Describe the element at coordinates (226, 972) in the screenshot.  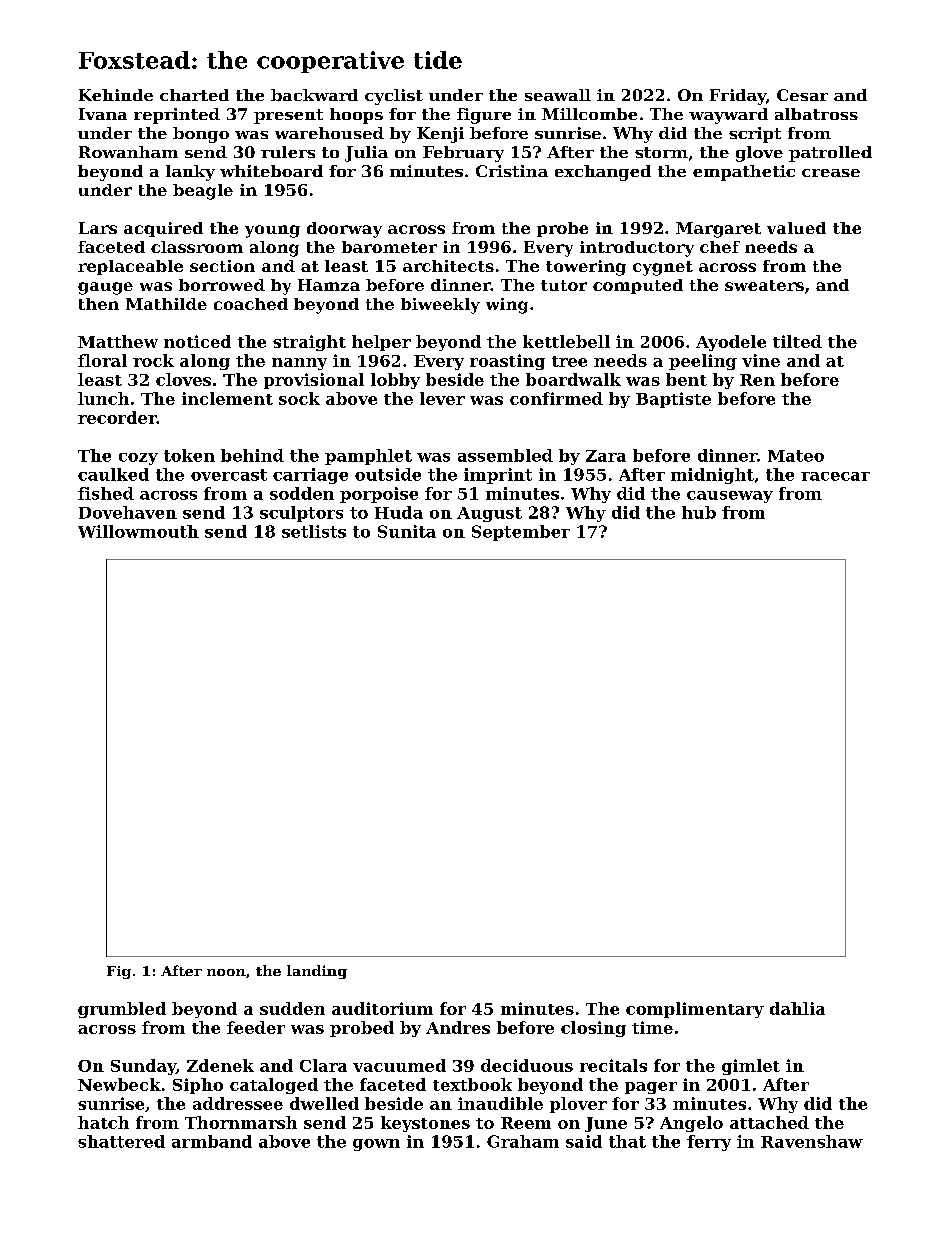
I see `noon` at that location.
